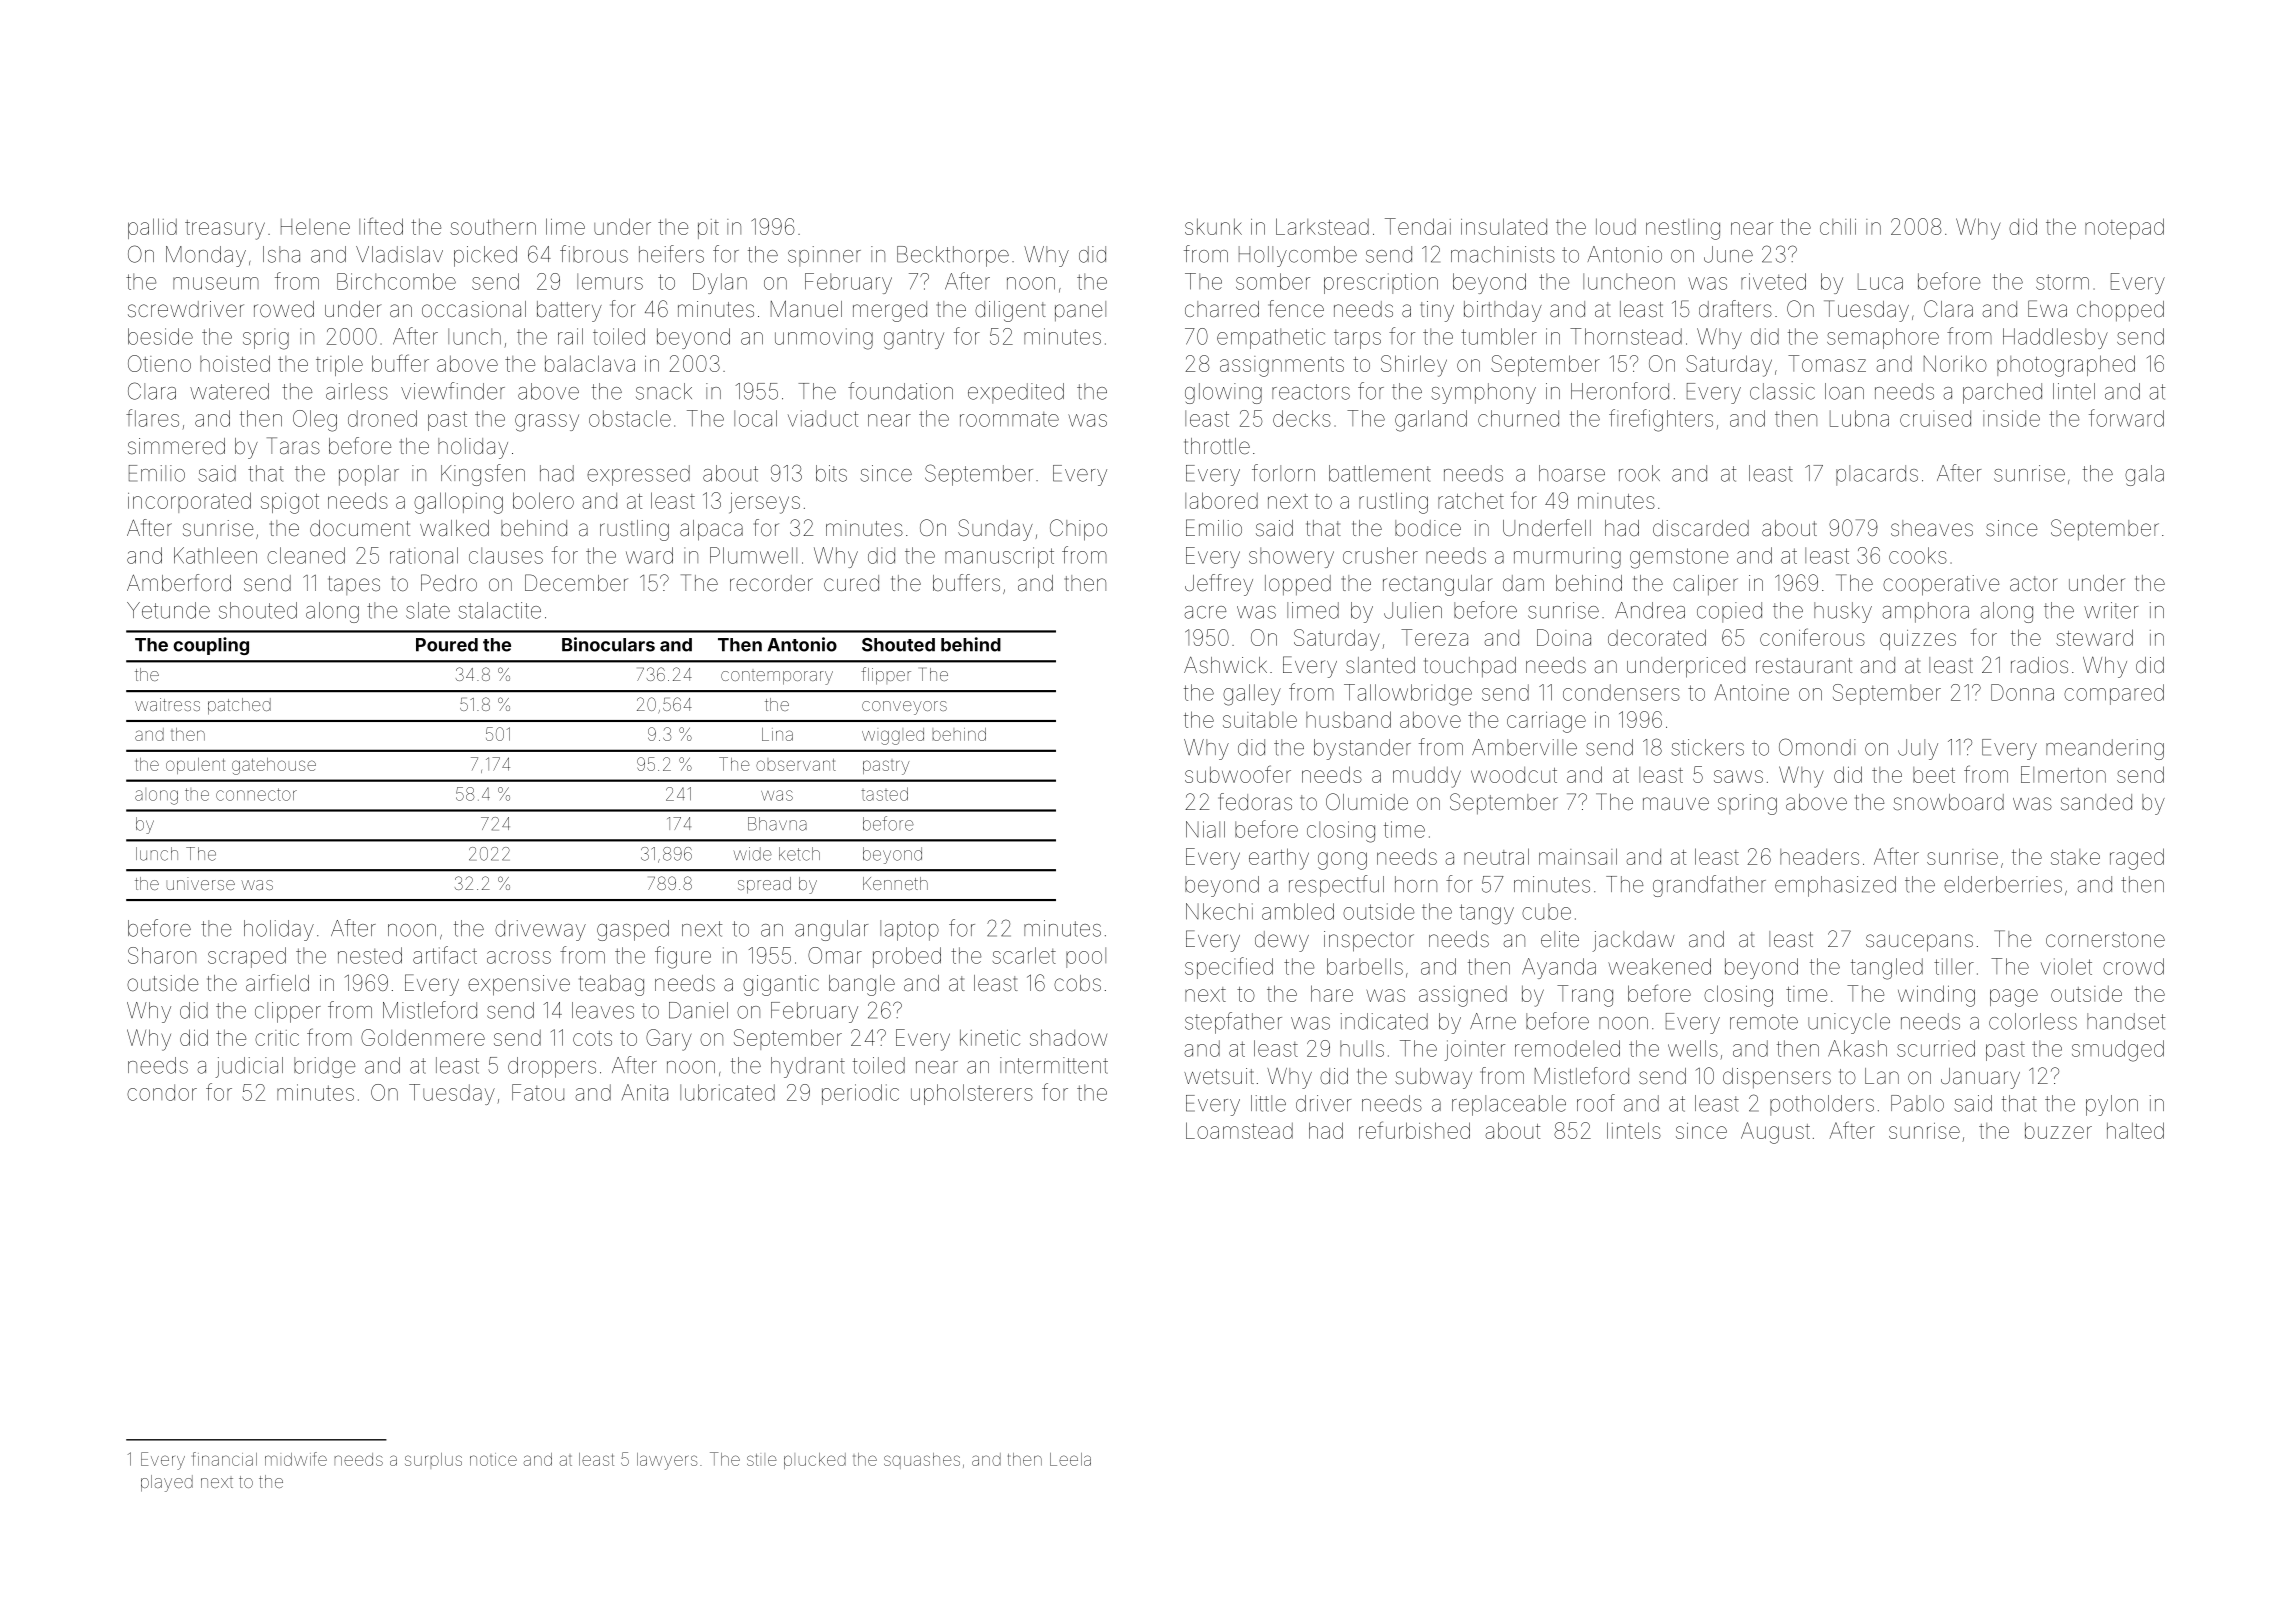 This page has width=2292, height=1620. Describe the element at coordinates (999, 557) in the page. I see `manuscript` at that location.
